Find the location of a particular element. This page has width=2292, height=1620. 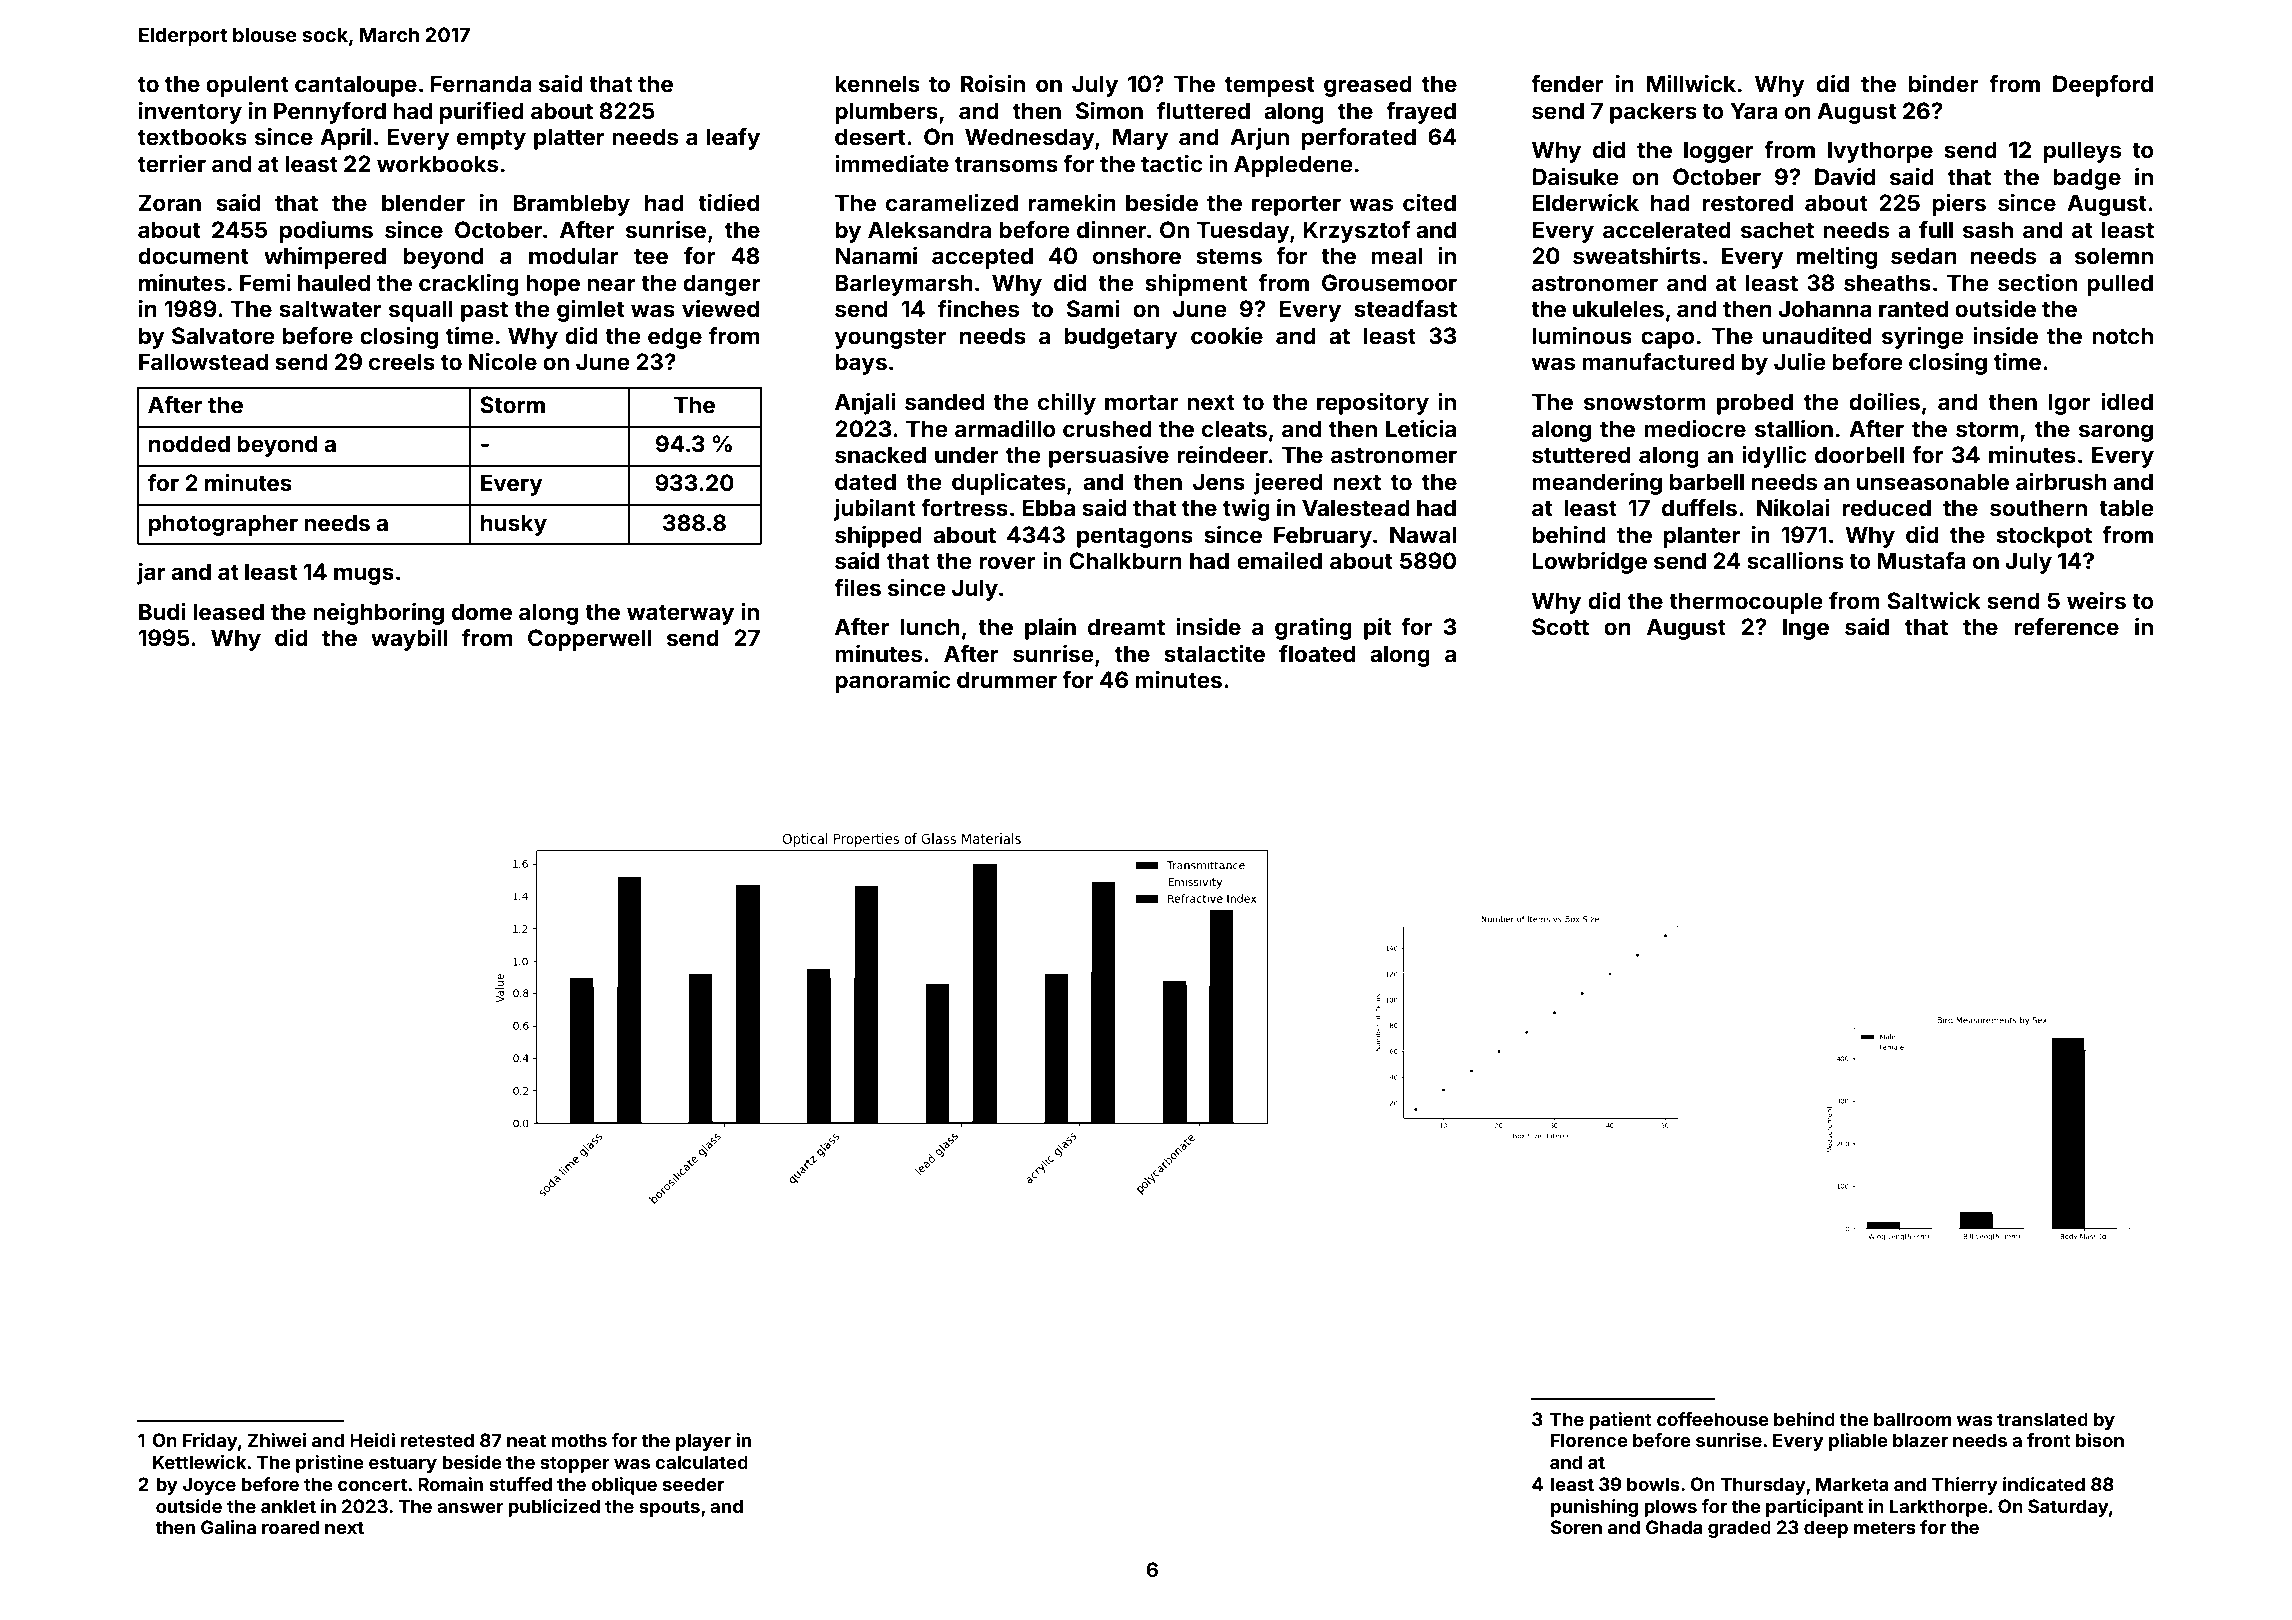

binder is located at coordinates (1943, 83).
